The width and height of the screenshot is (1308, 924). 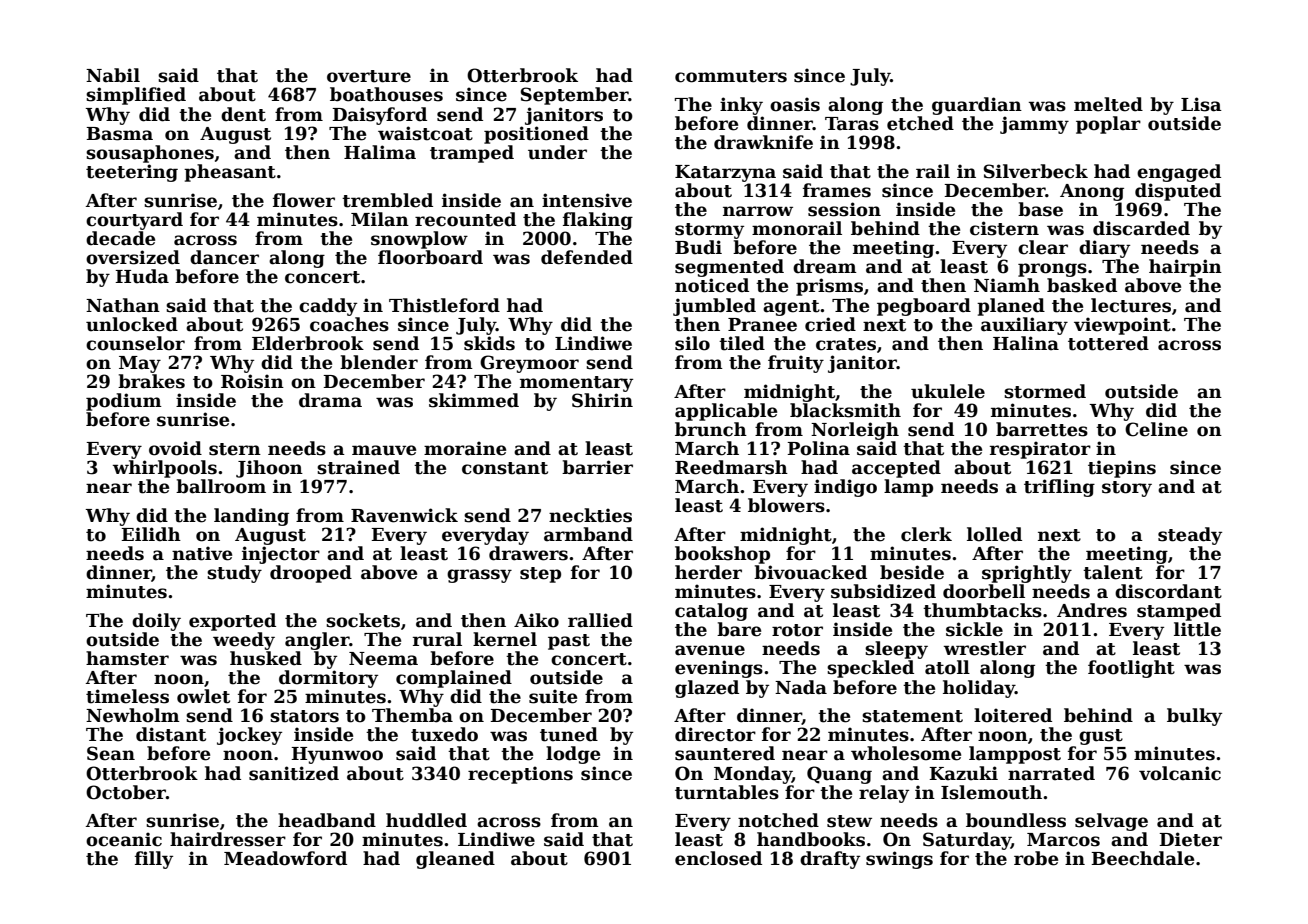 I want to click on oasis, so click(x=795, y=104).
